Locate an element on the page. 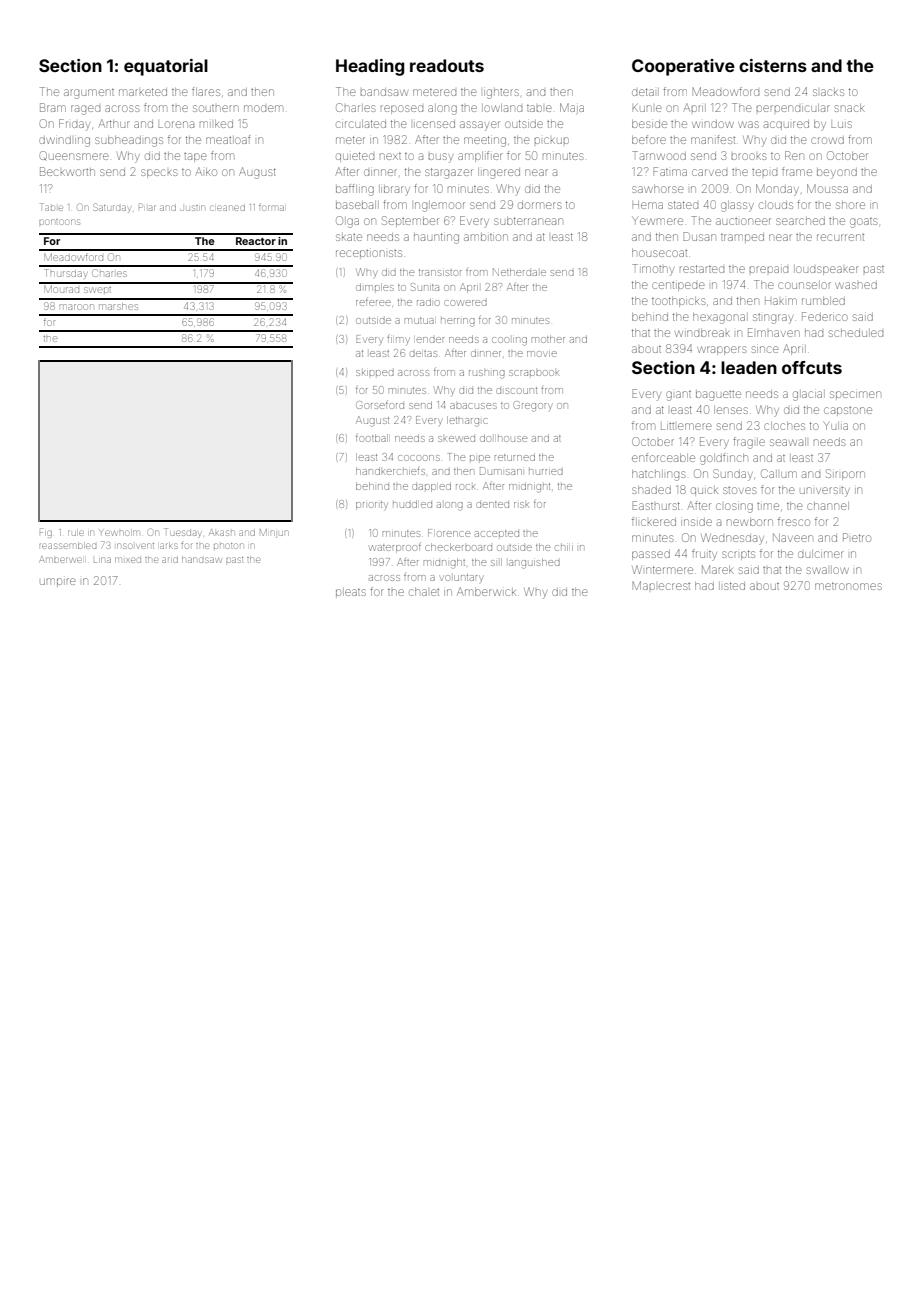  scheduled is located at coordinates (856, 333).
